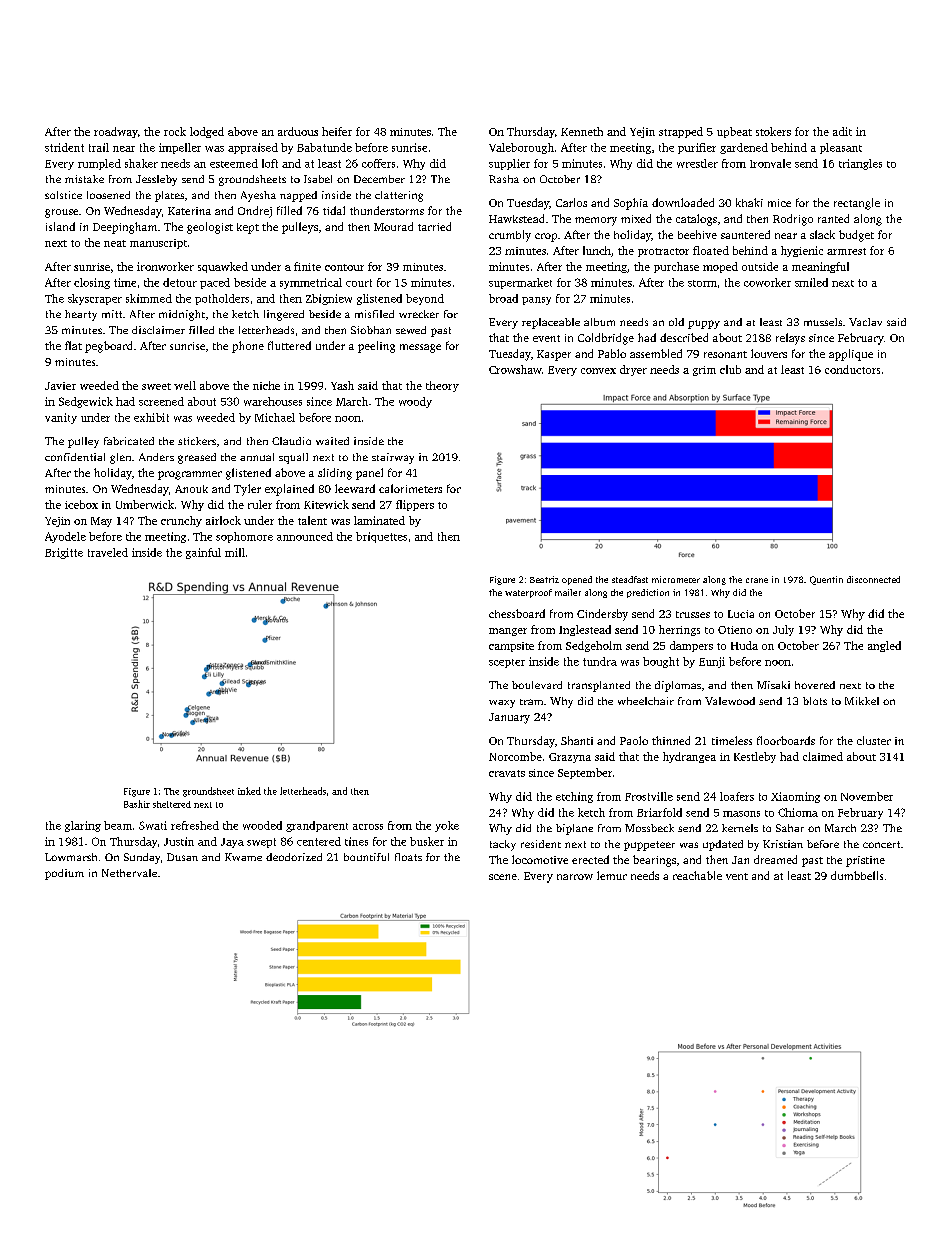  What do you see at coordinates (337, 131) in the screenshot?
I see `heifer` at bounding box center [337, 131].
